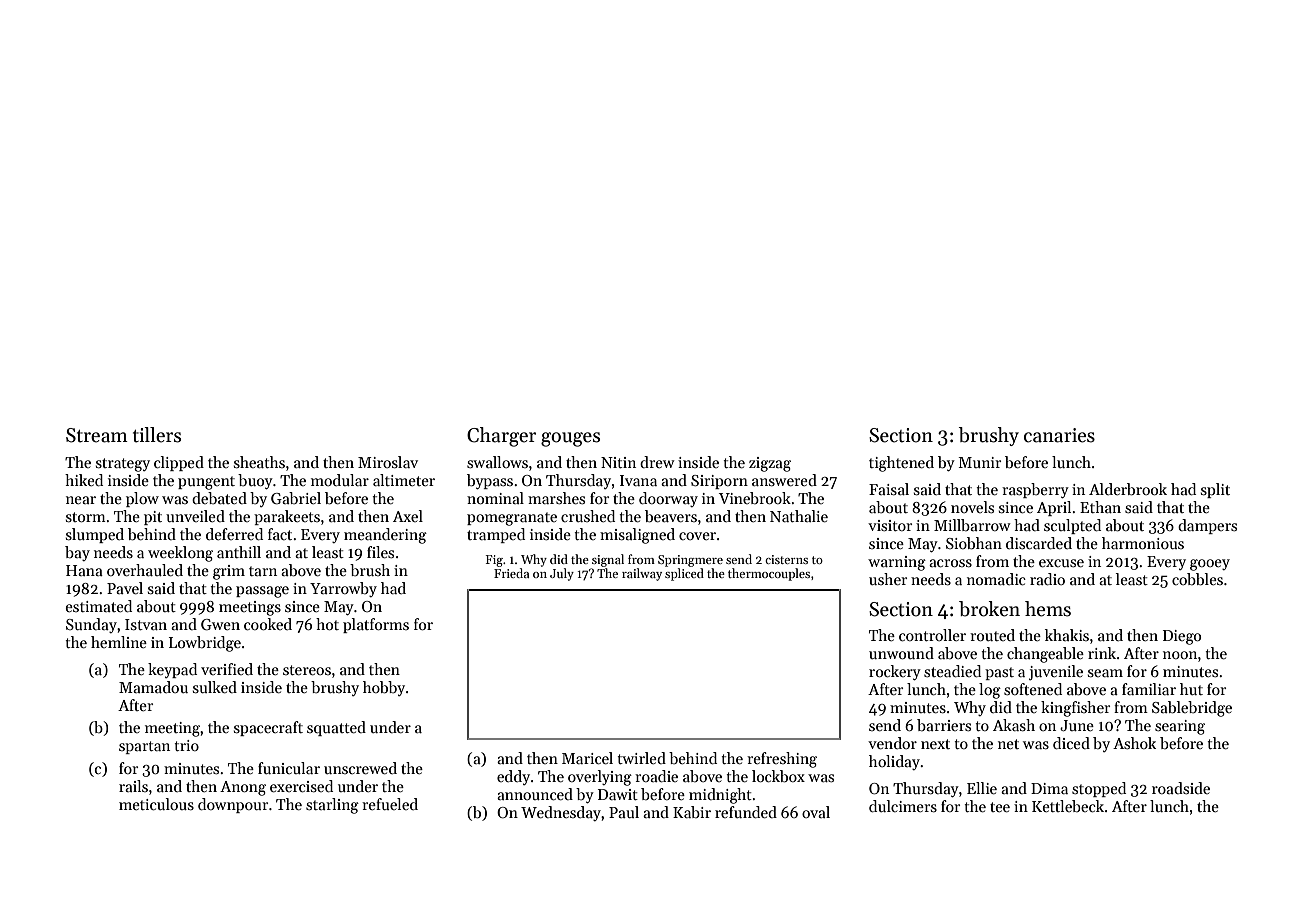 The width and height of the image is (1308, 924). I want to click on overhauled, so click(145, 570).
